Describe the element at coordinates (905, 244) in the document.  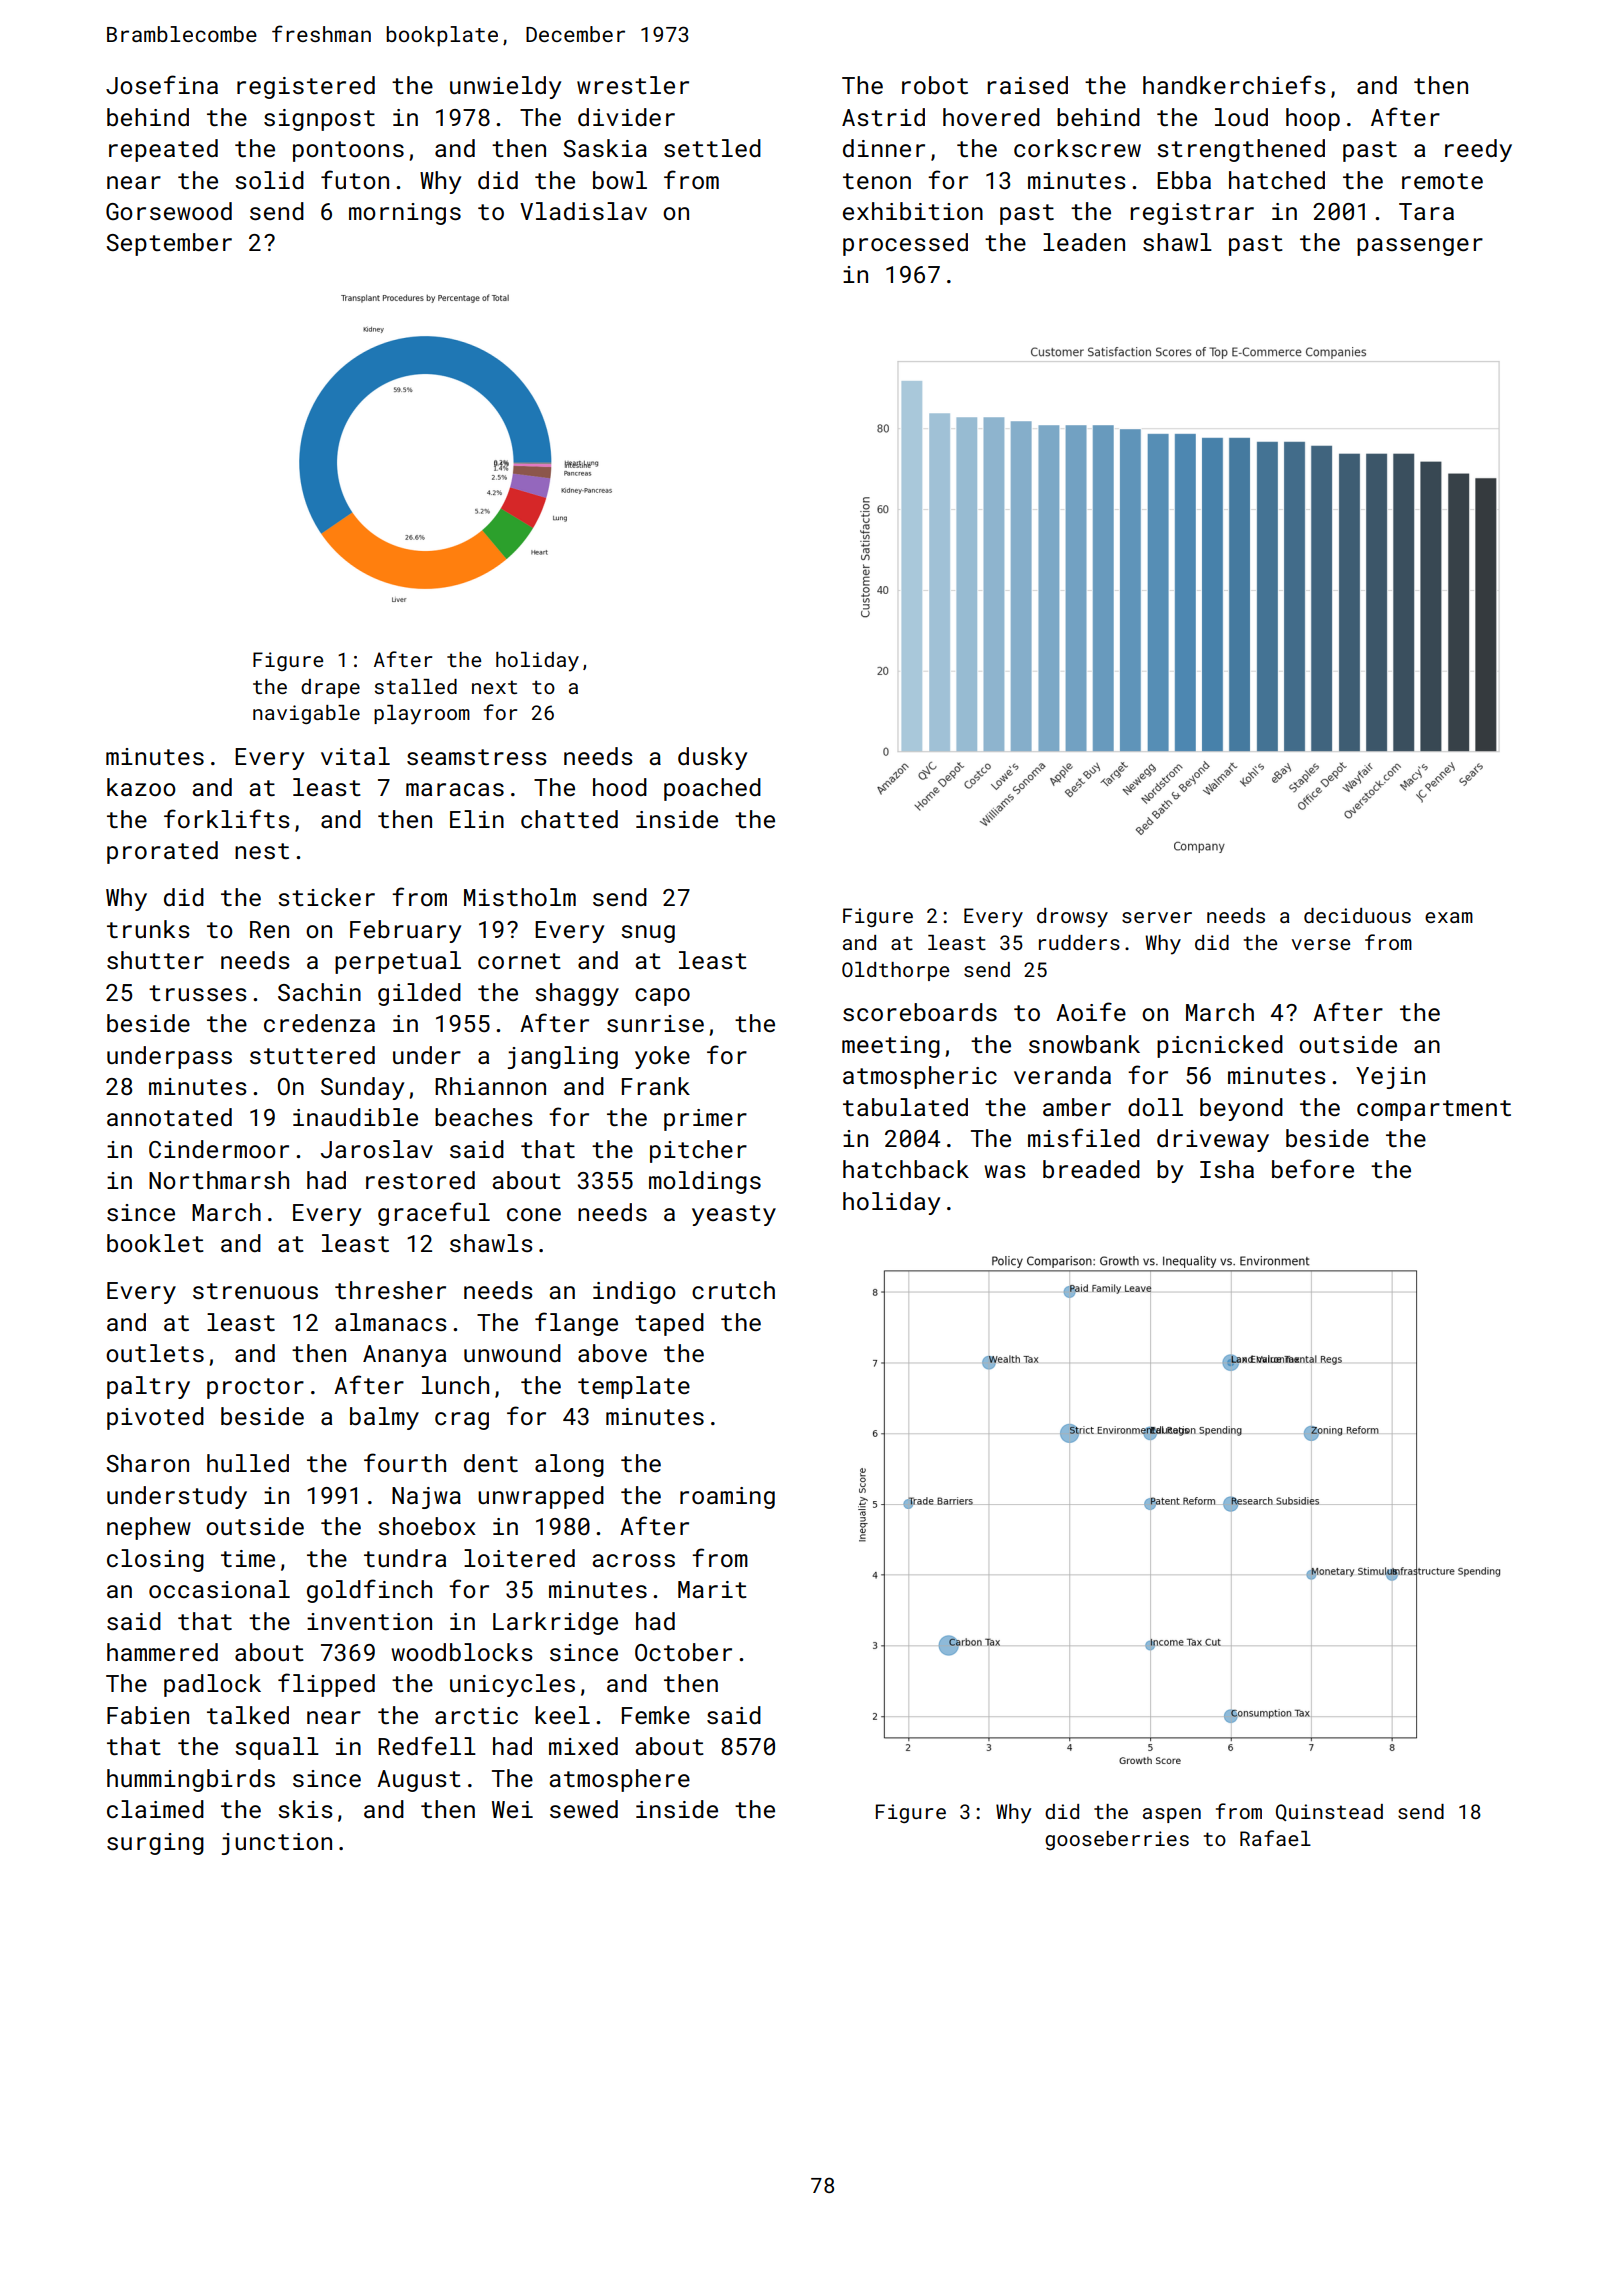
I see `processed` at that location.
